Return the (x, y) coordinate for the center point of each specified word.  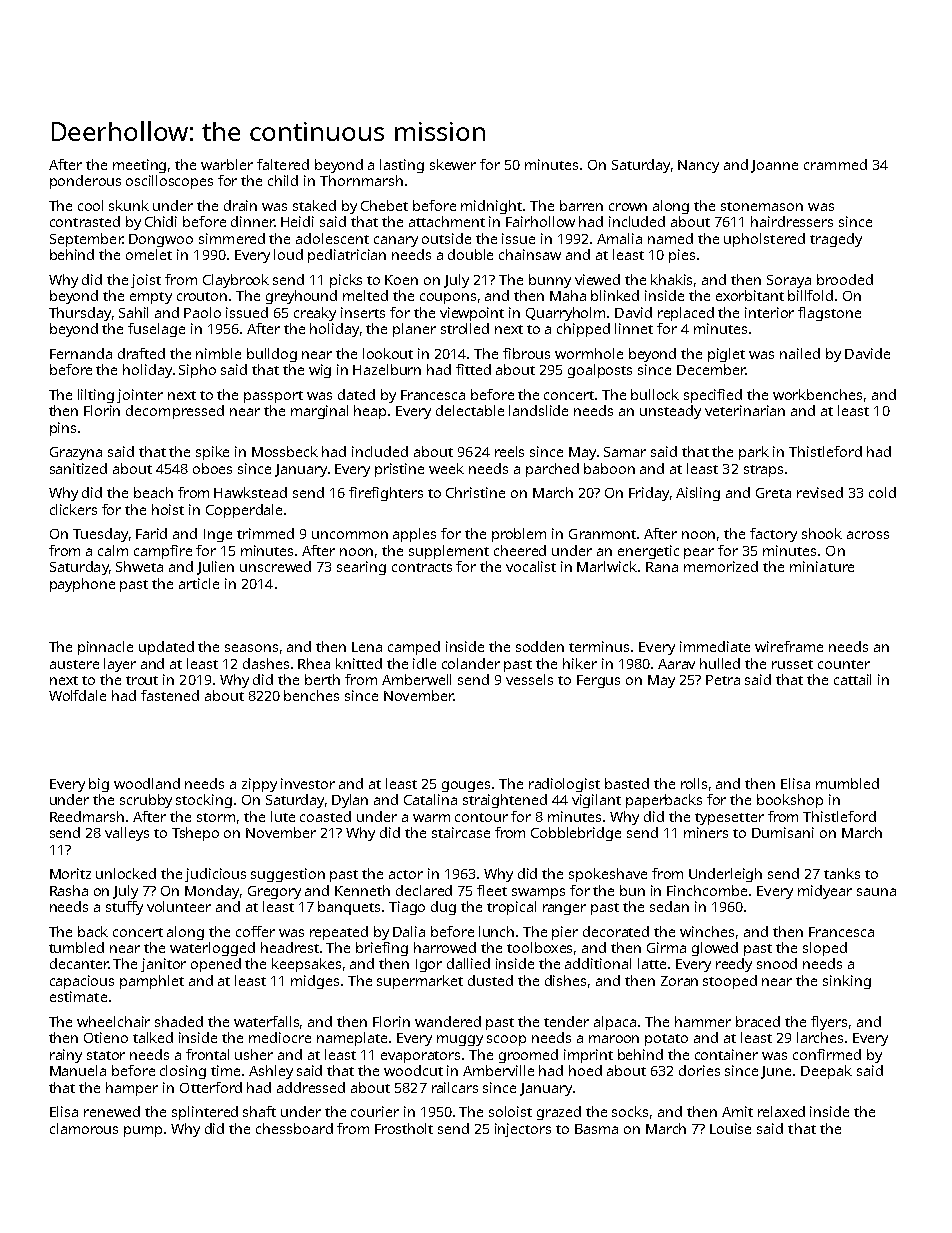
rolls (694, 783)
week (446, 468)
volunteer (179, 906)
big (99, 785)
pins (63, 429)
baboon (609, 468)
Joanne (774, 166)
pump (143, 1131)
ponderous (85, 182)
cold (882, 492)
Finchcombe (707, 890)
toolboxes (539, 947)
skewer (453, 164)
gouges (466, 786)
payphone (82, 585)
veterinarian (745, 410)
